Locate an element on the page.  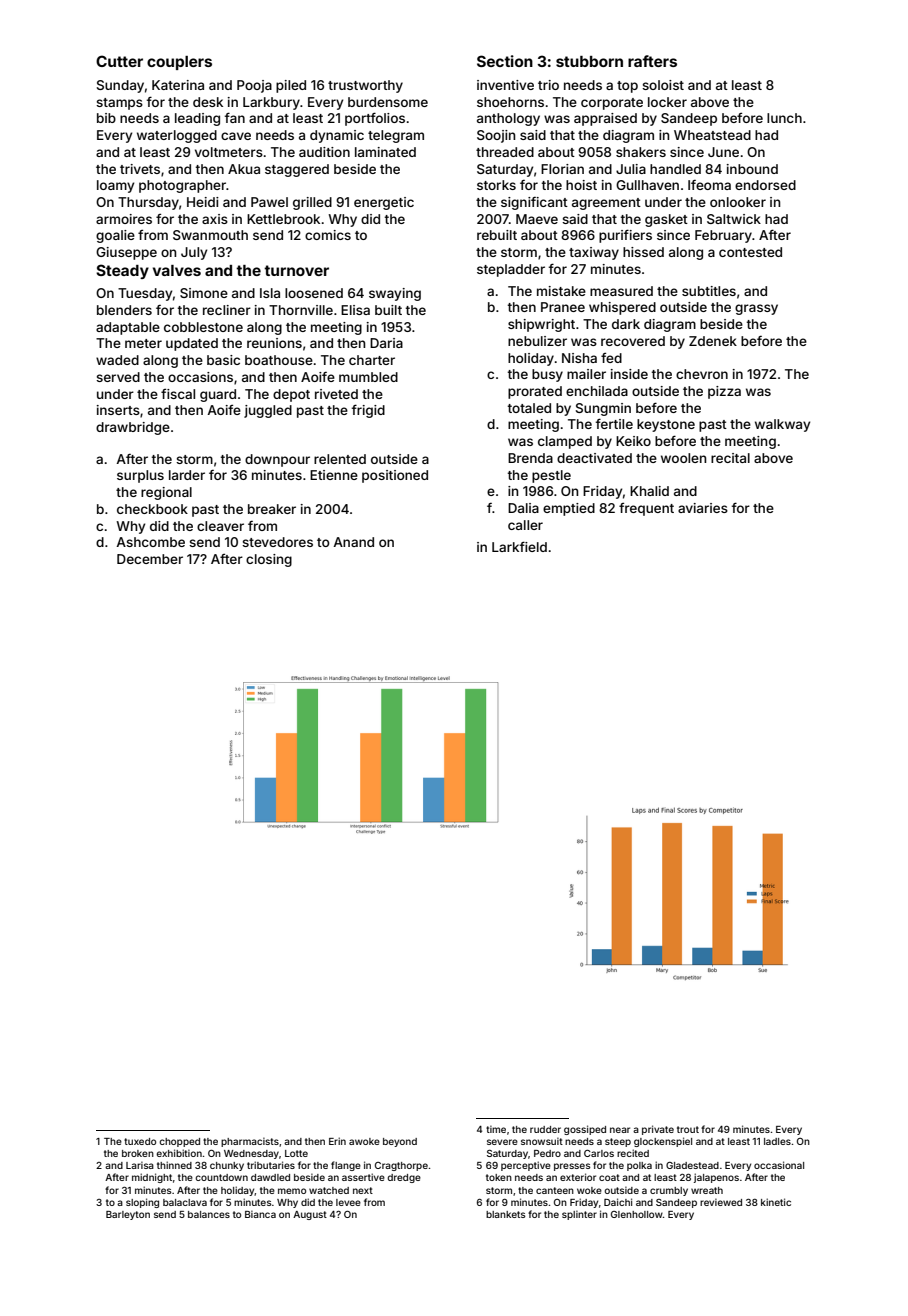
Anand is located at coordinates (353, 542).
